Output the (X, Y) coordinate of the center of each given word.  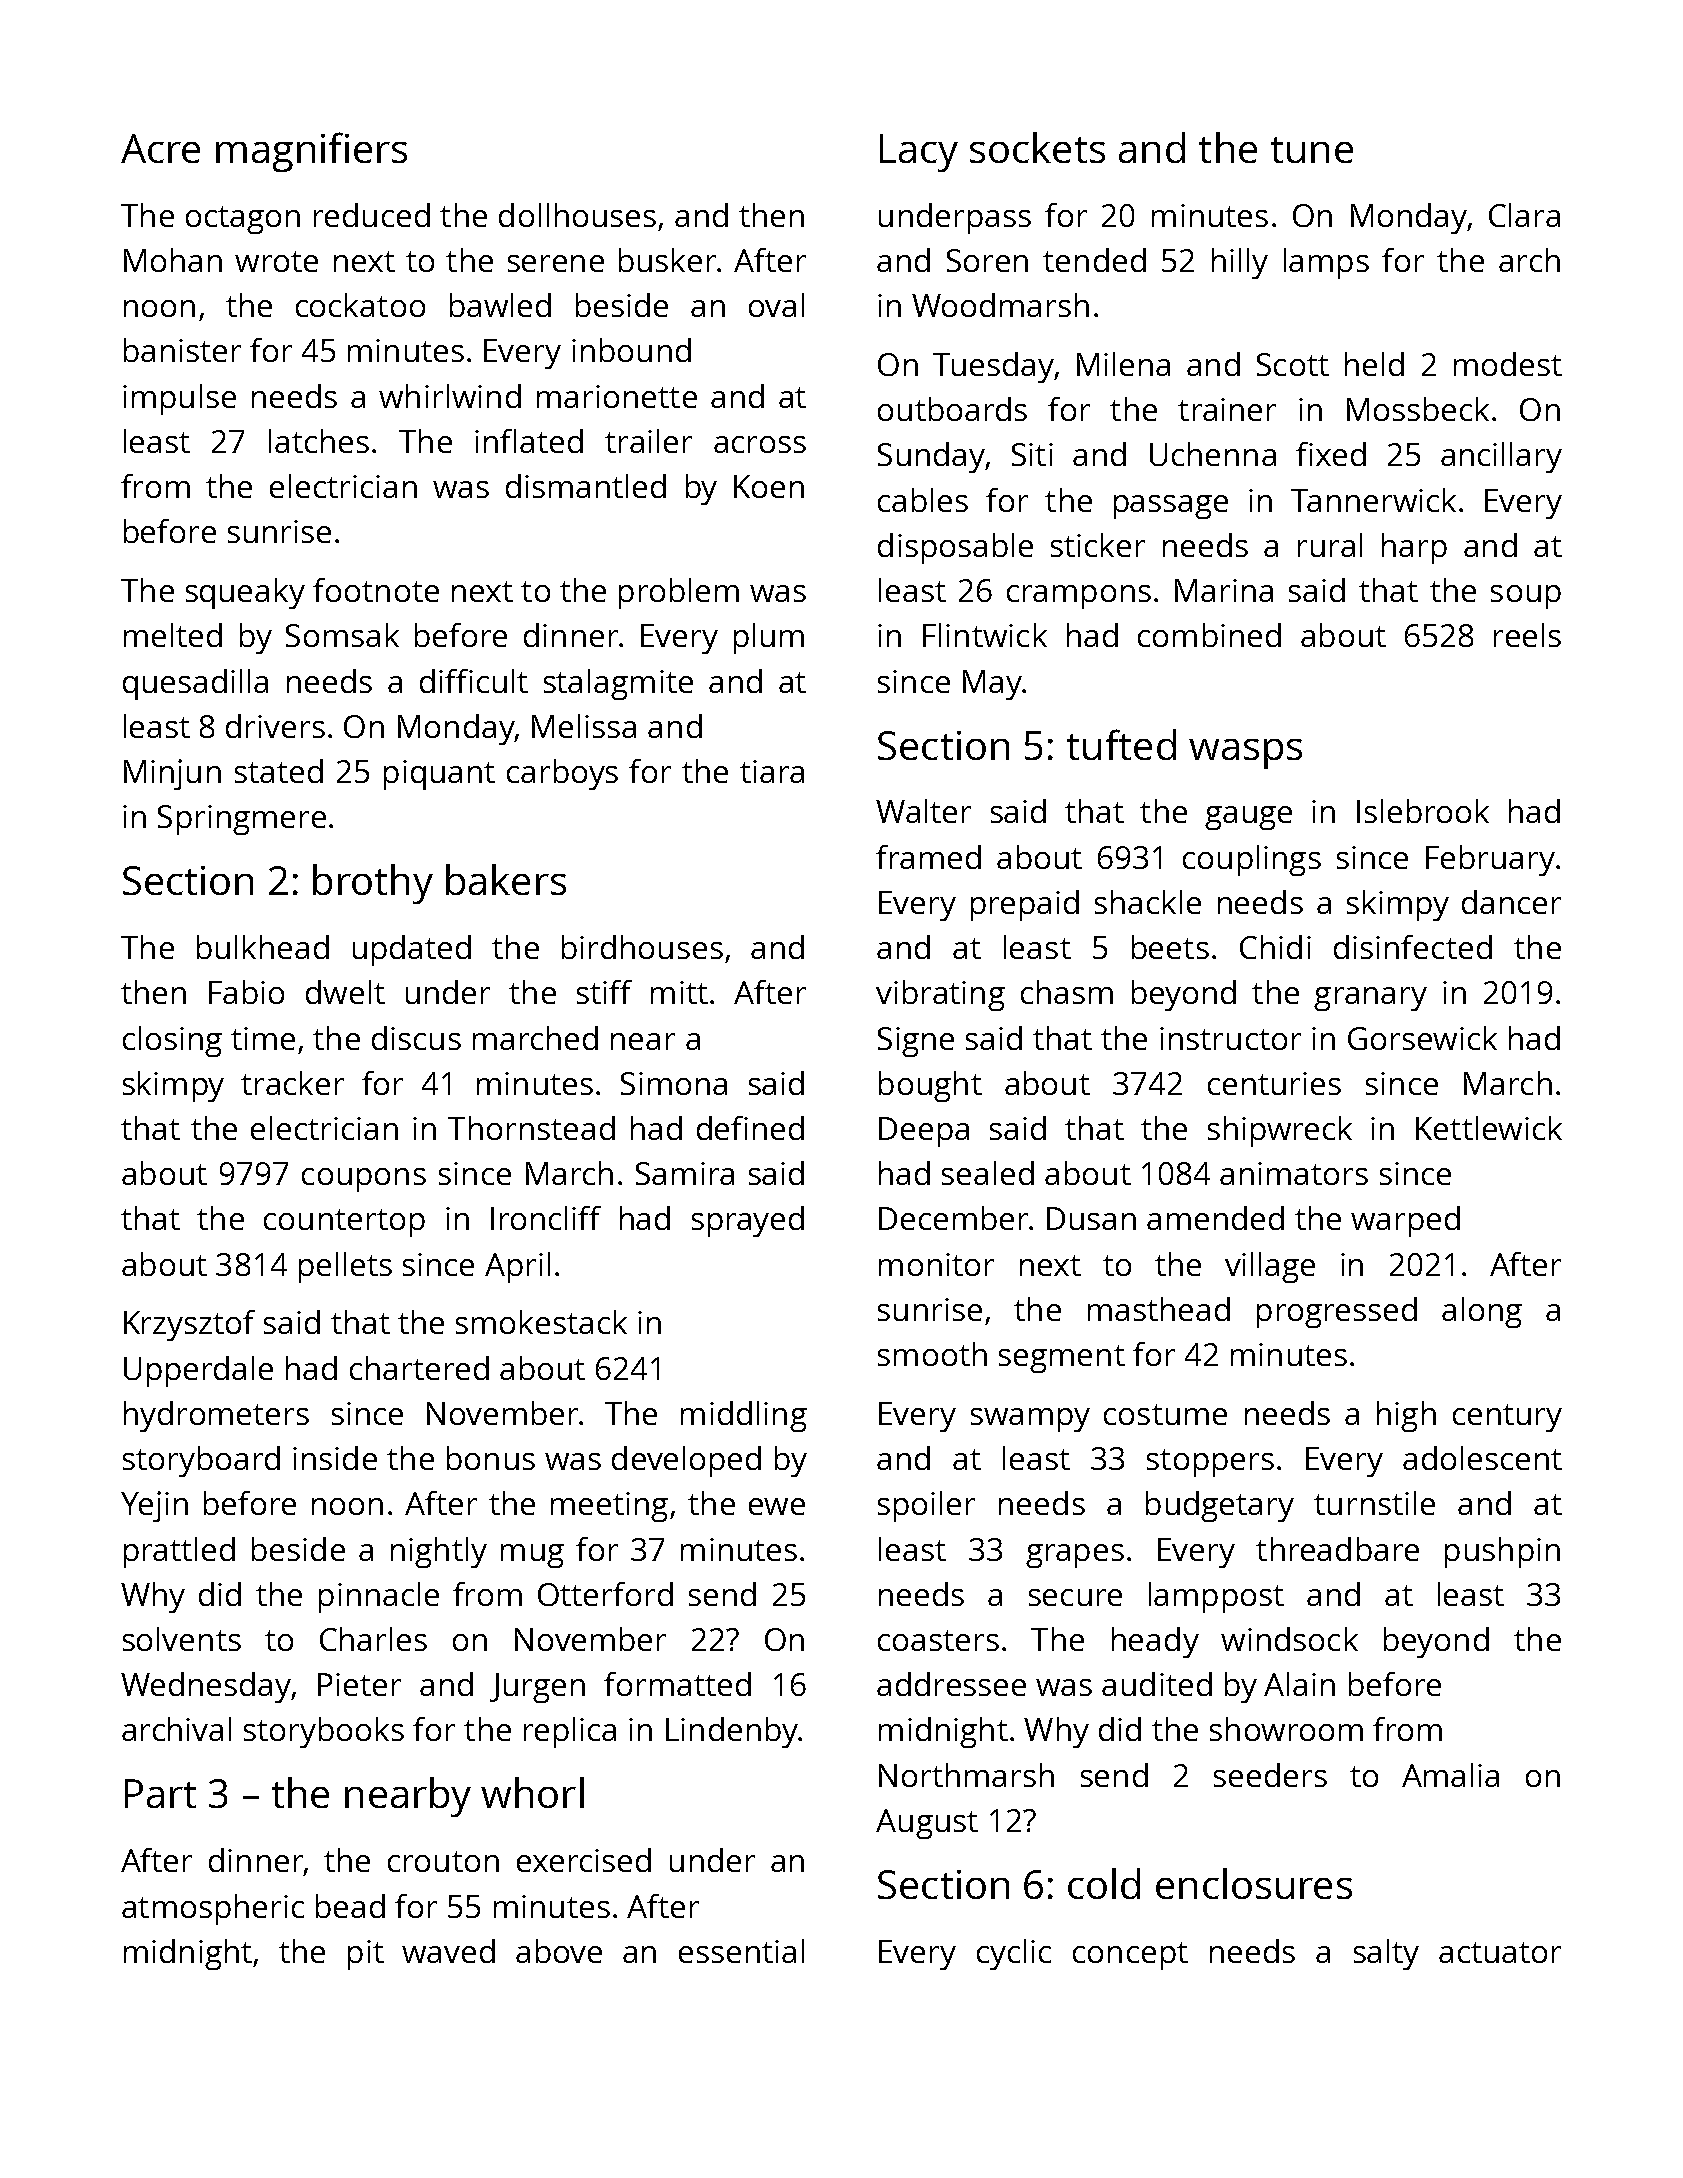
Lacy (919, 153)
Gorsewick (1422, 1038)
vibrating (940, 995)
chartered (419, 1368)
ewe (777, 1506)
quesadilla (195, 684)
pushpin (1502, 1552)
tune (1312, 150)
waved (448, 1951)
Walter (923, 811)
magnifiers (311, 152)
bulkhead (263, 947)
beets (1170, 947)
